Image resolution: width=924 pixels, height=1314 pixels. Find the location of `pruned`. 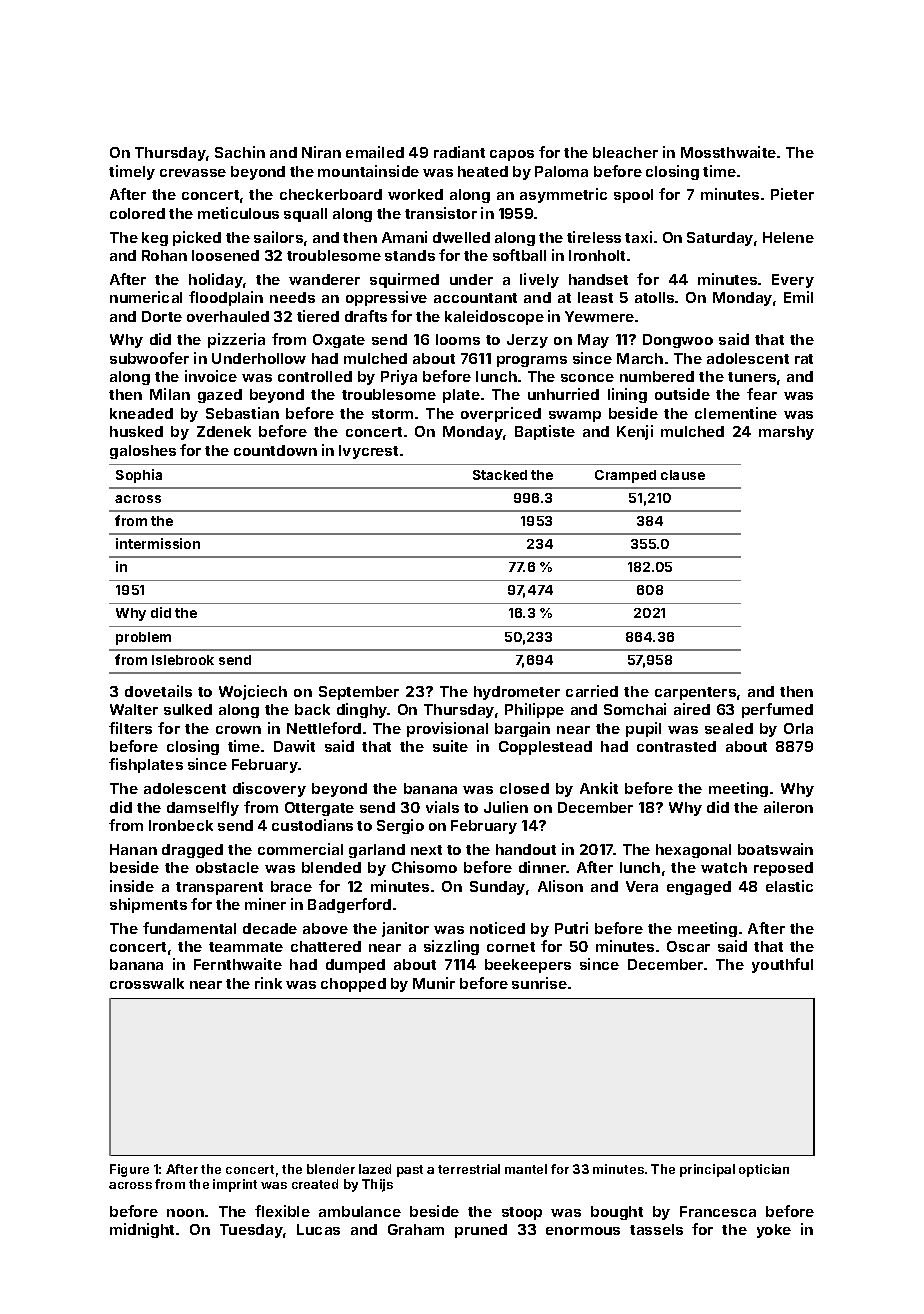

pruned is located at coordinates (481, 1231).
